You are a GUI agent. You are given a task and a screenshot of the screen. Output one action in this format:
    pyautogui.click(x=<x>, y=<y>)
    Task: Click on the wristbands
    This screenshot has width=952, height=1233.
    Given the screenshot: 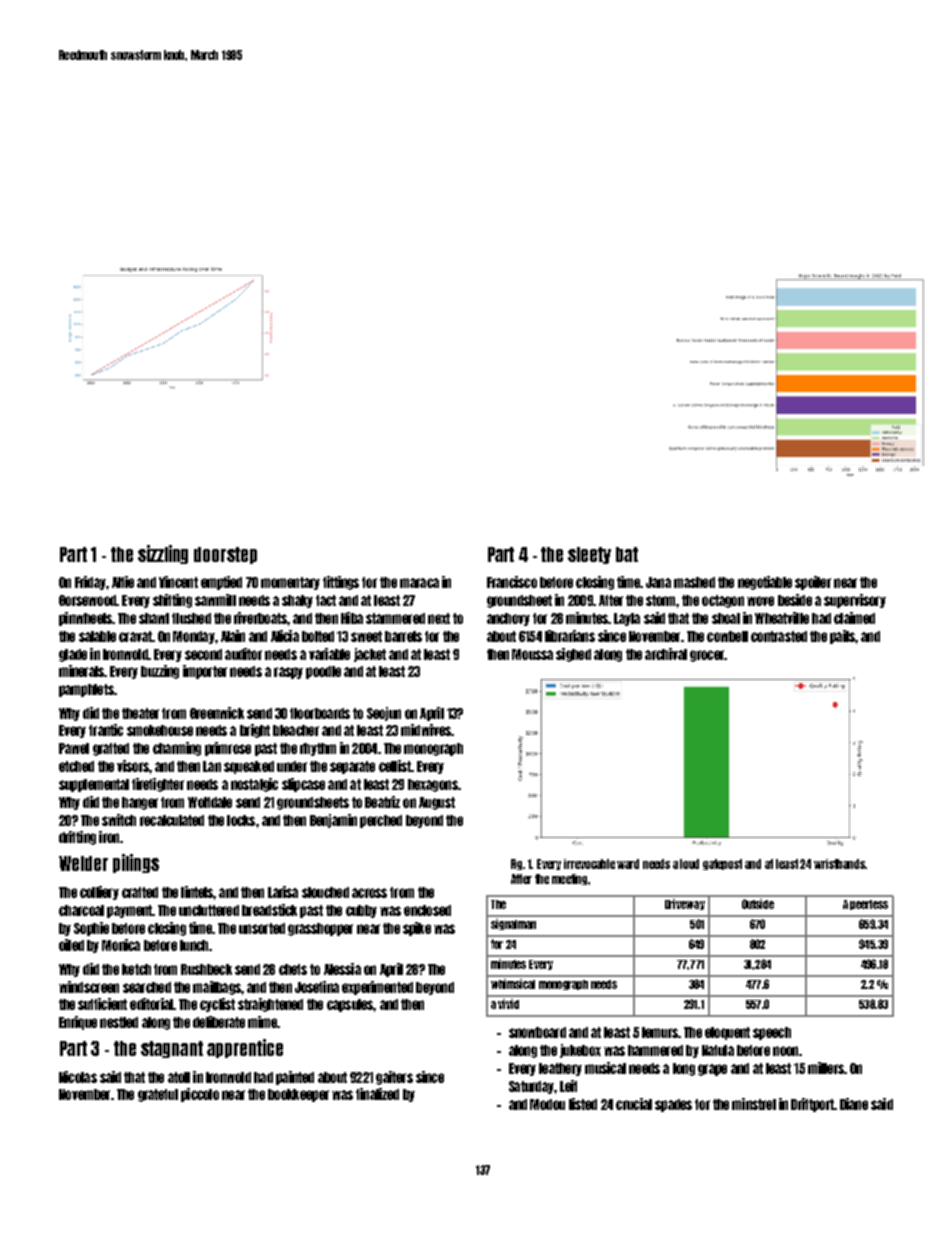 What is the action you would take?
    pyautogui.click(x=839, y=864)
